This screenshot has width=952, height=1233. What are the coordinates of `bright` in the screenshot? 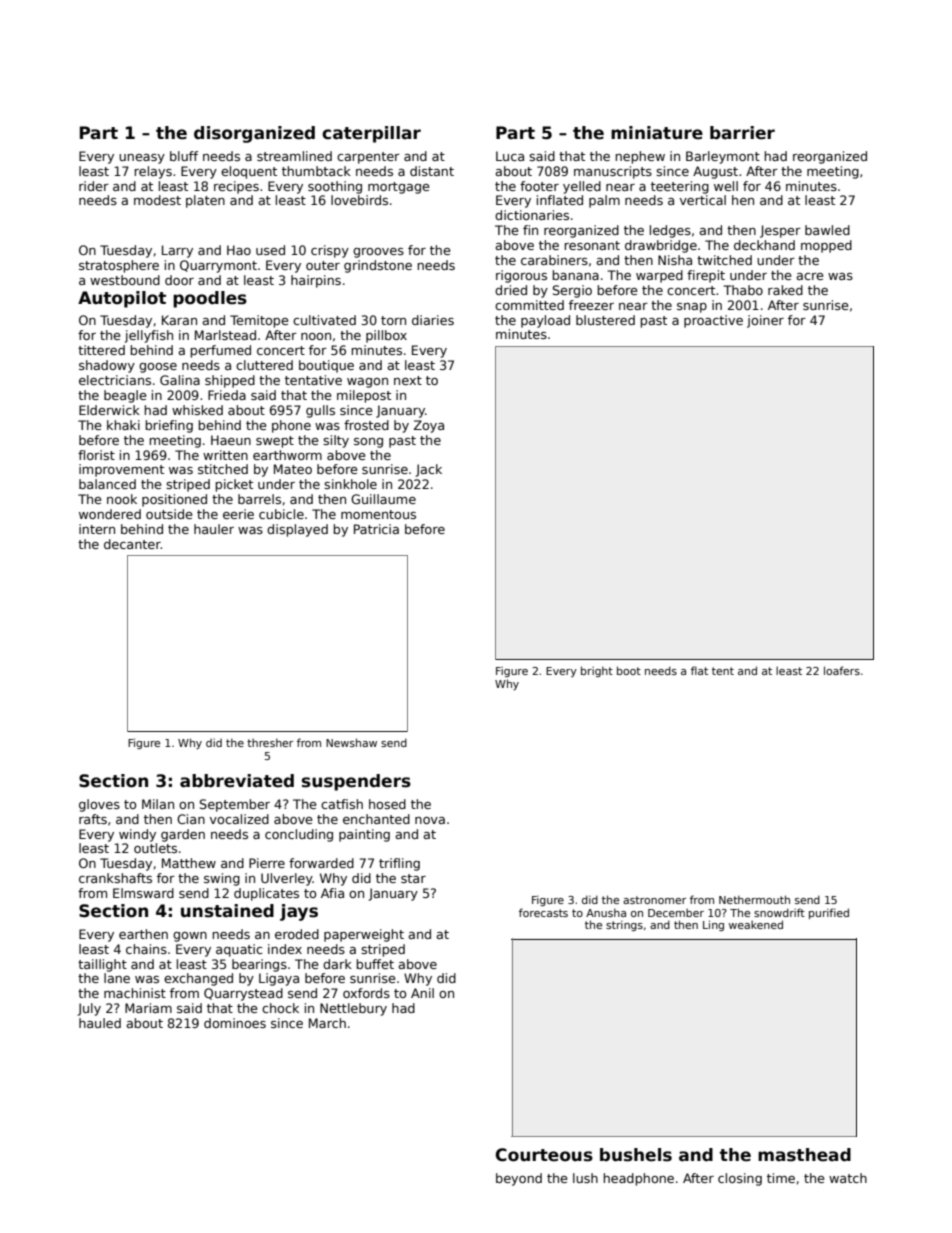 It's located at (597, 671).
